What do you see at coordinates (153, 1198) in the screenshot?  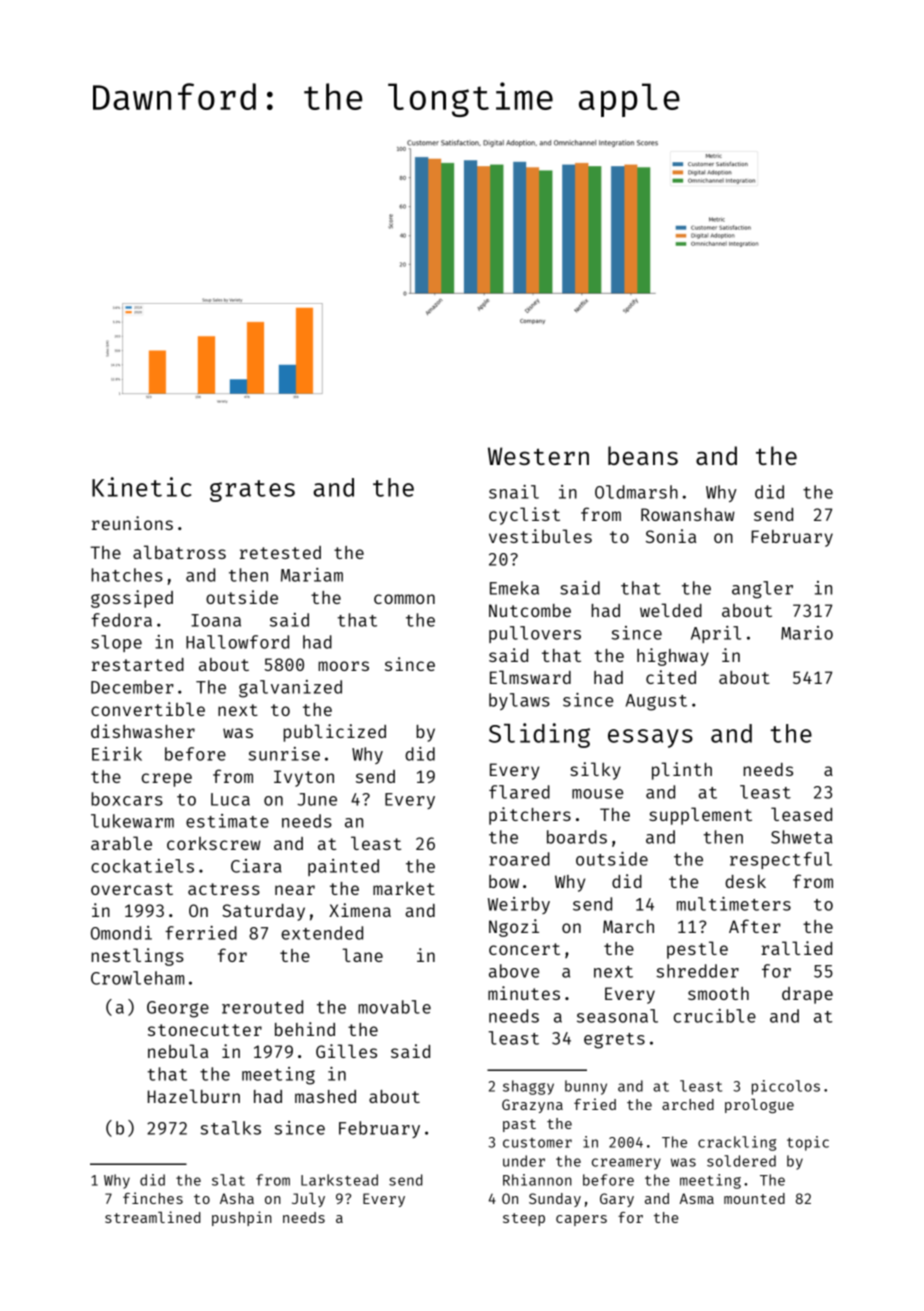 I see `finches` at bounding box center [153, 1198].
